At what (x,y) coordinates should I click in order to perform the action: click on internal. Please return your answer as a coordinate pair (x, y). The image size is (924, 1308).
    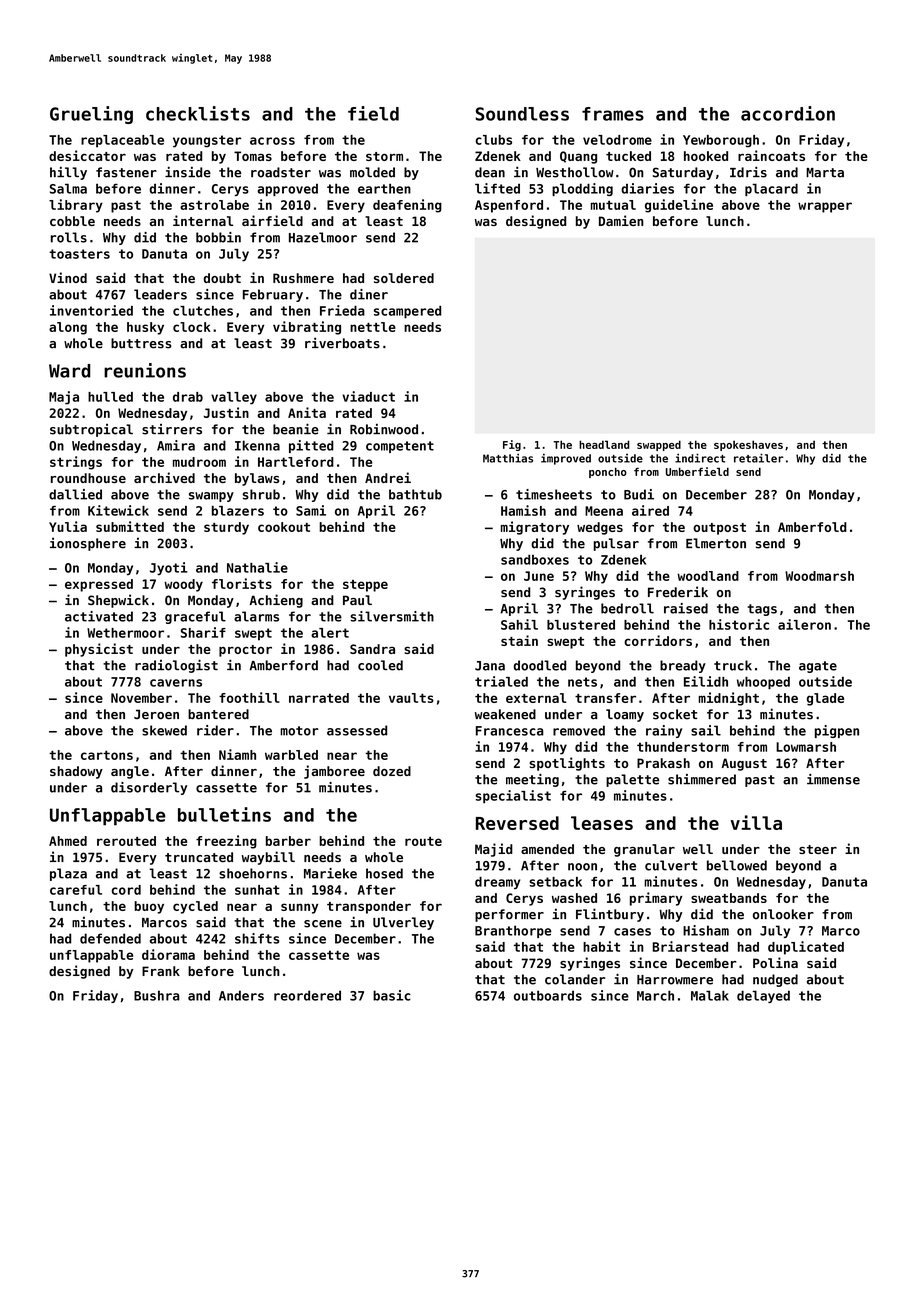
    Looking at the image, I should click on (203, 220).
